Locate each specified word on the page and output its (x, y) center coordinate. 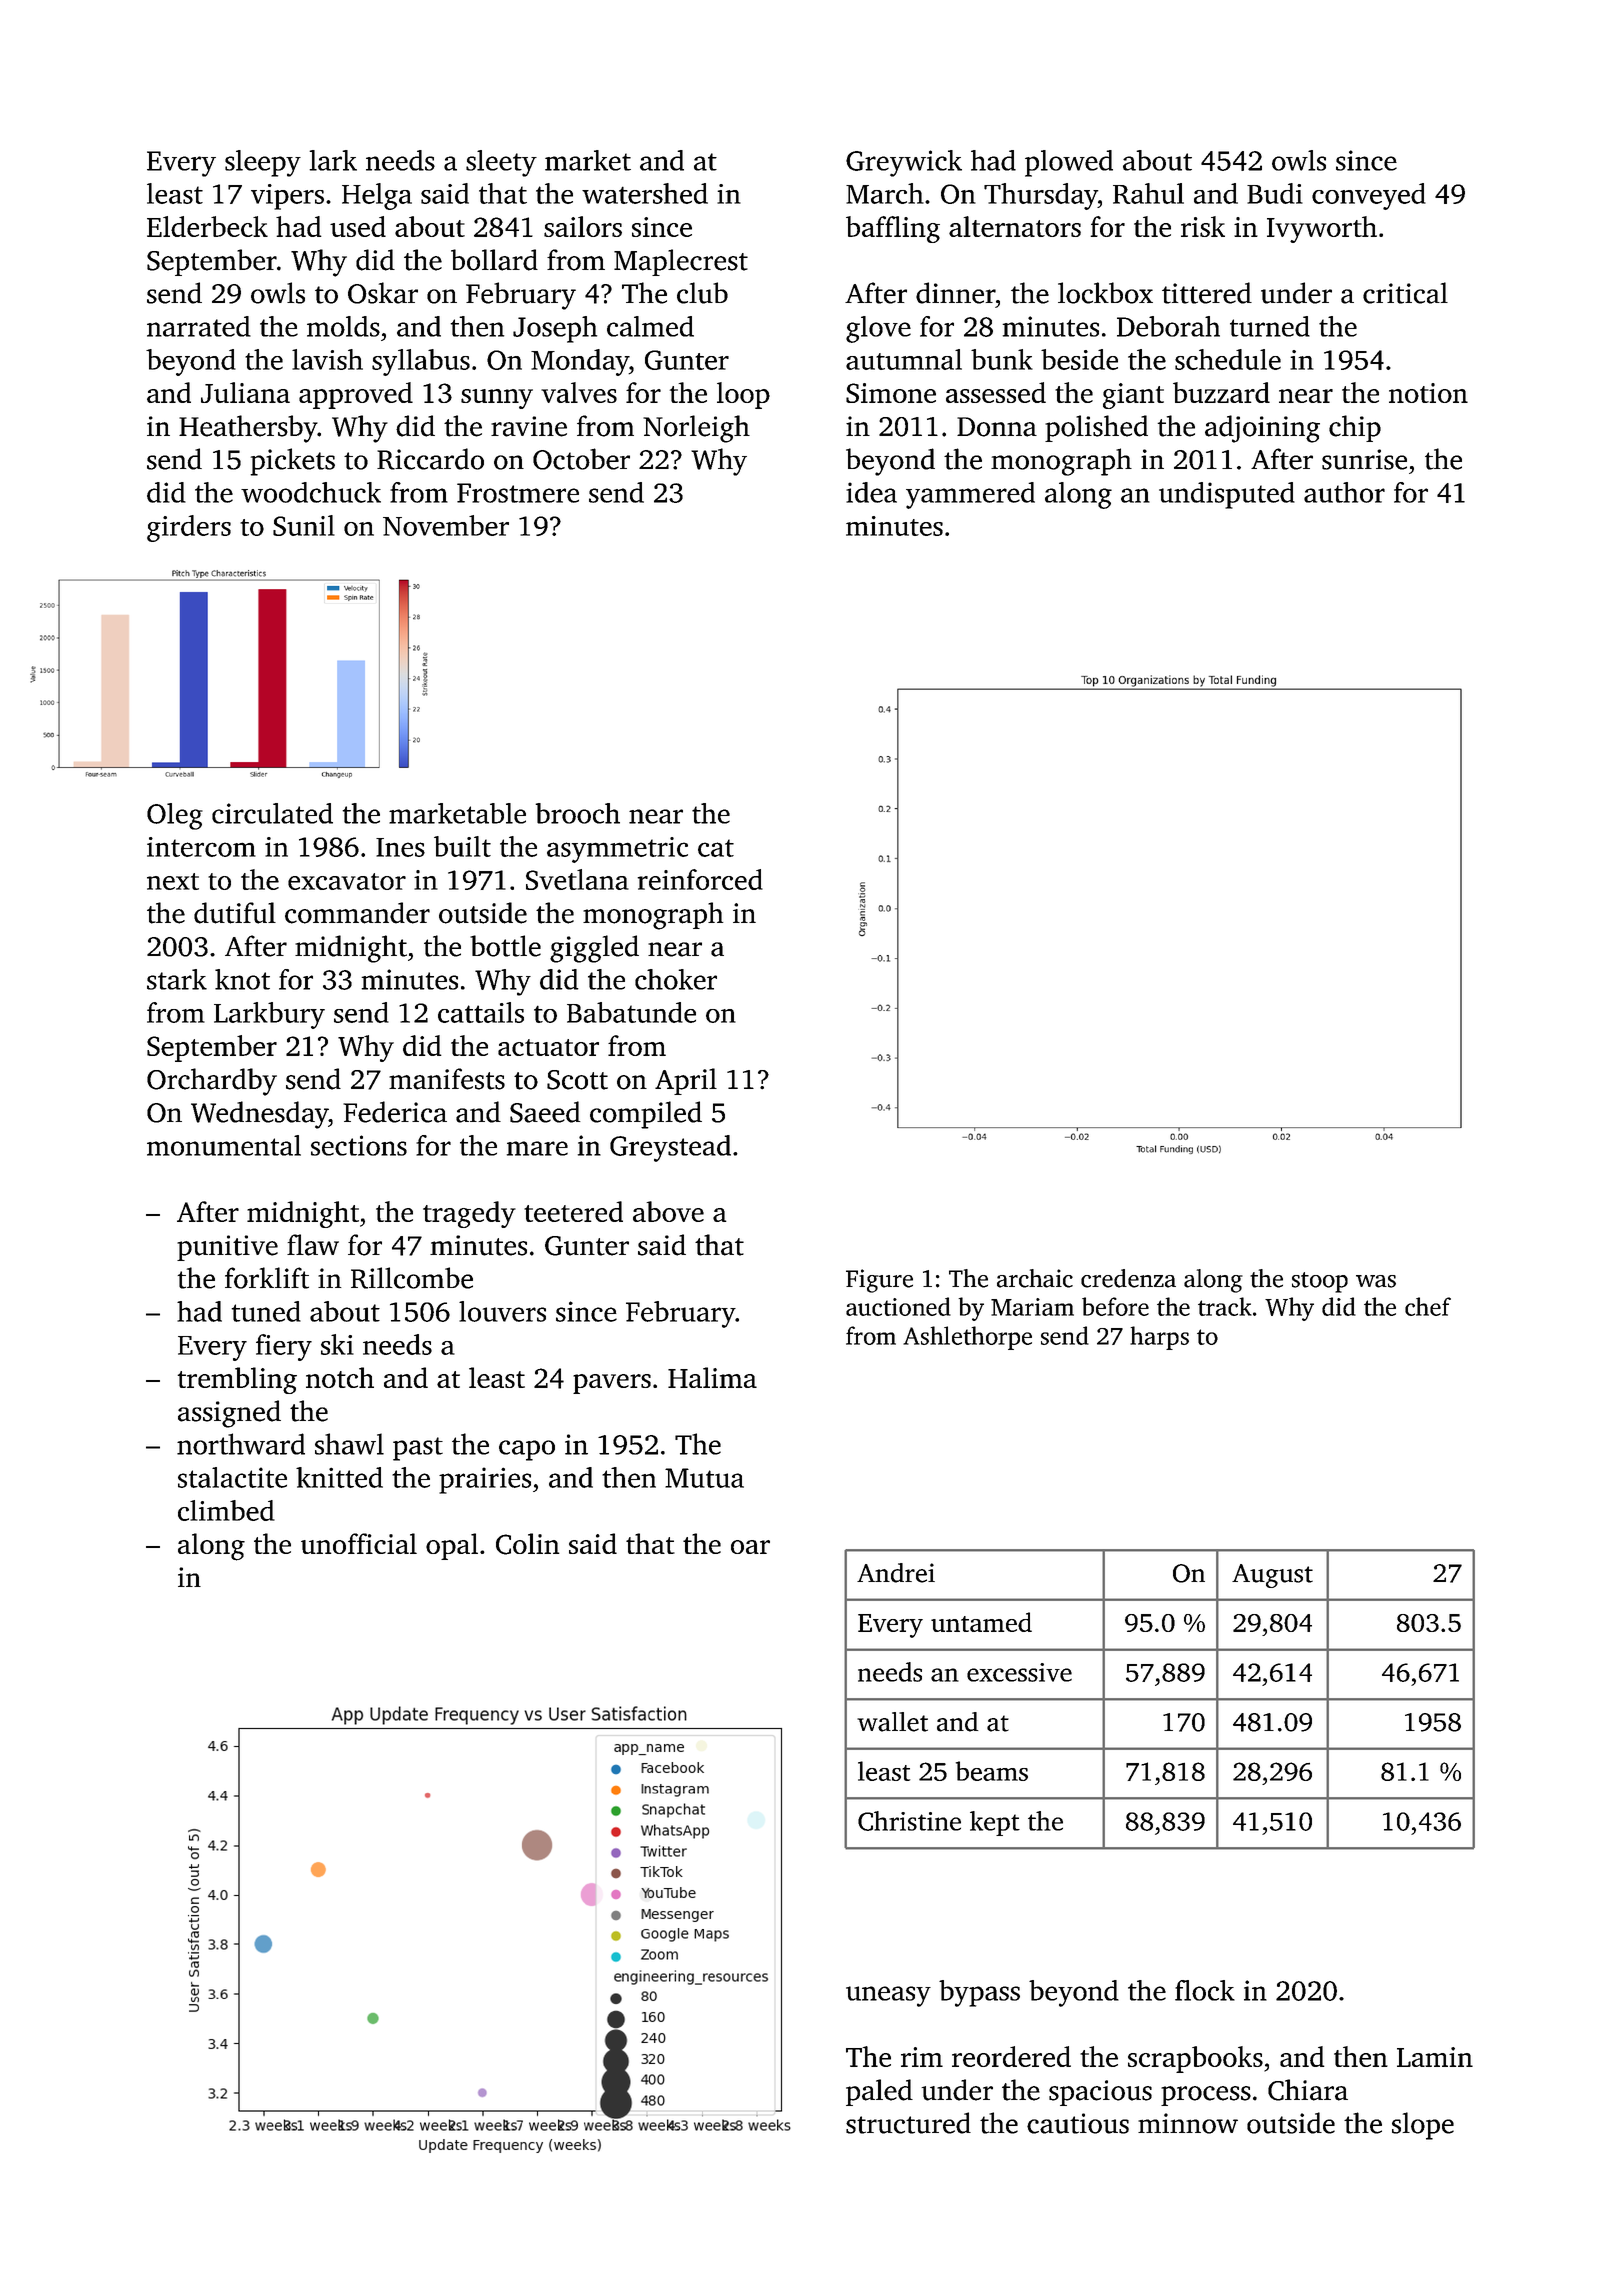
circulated (272, 813)
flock (1205, 1990)
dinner (955, 293)
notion (1428, 393)
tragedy (469, 1214)
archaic (1035, 1278)
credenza (1128, 1278)
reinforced (700, 879)
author (1344, 492)
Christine (909, 1821)
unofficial (359, 1543)
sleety (501, 163)
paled (879, 2092)
